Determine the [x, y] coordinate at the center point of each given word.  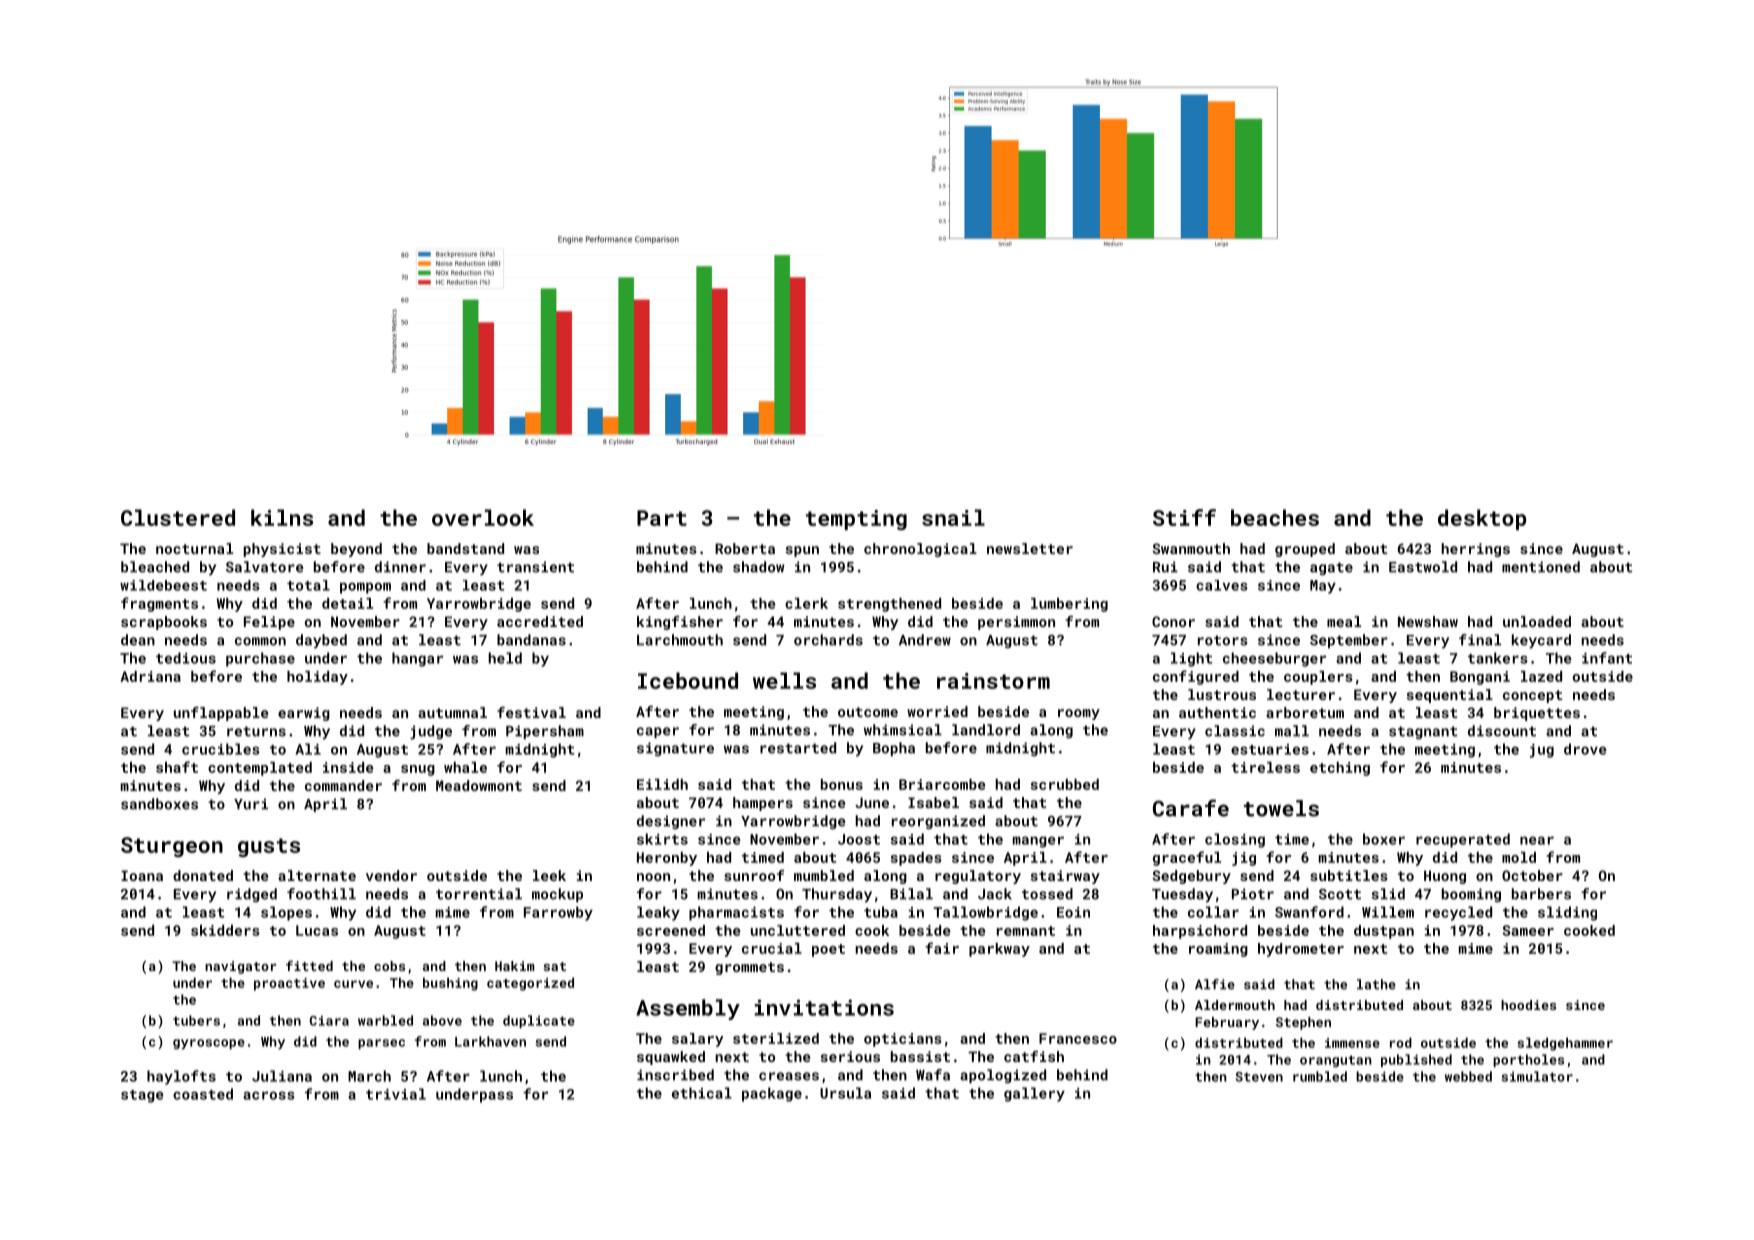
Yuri [251, 804]
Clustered [178, 517]
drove [1585, 749]
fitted [309, 965]
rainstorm [993, 681]
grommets [749, 968]
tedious [186, 658]
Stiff [1184, 517]
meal [1344, 621]
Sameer [1528, 930]
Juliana [282, 1076]
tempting [856, 520]
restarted [798, 748]
